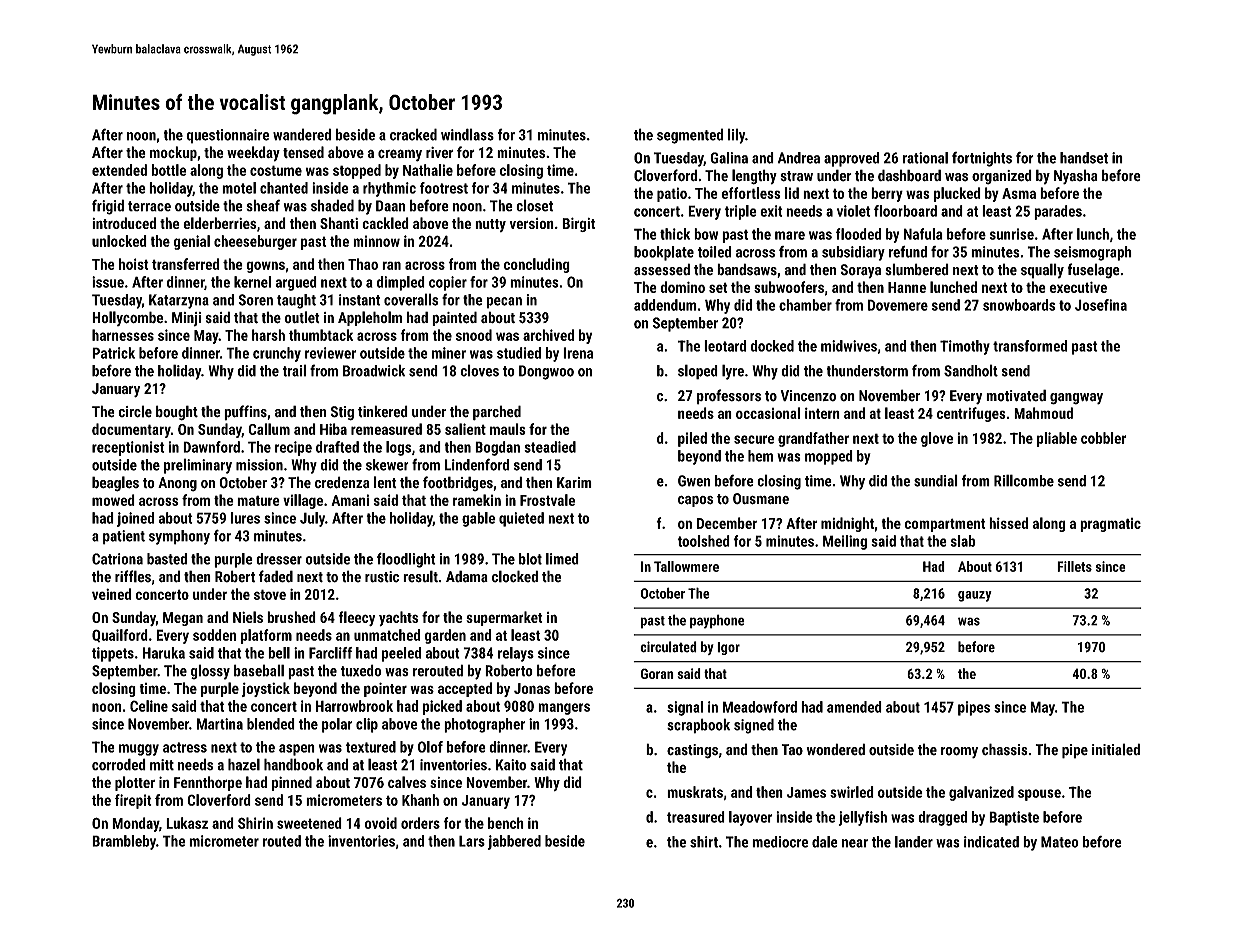 Image resolution: width=1233 pixels, height=952 pixels. Describe the element at coordinates (664, 253) in the screenshot. I see `bookplate` at that location.
